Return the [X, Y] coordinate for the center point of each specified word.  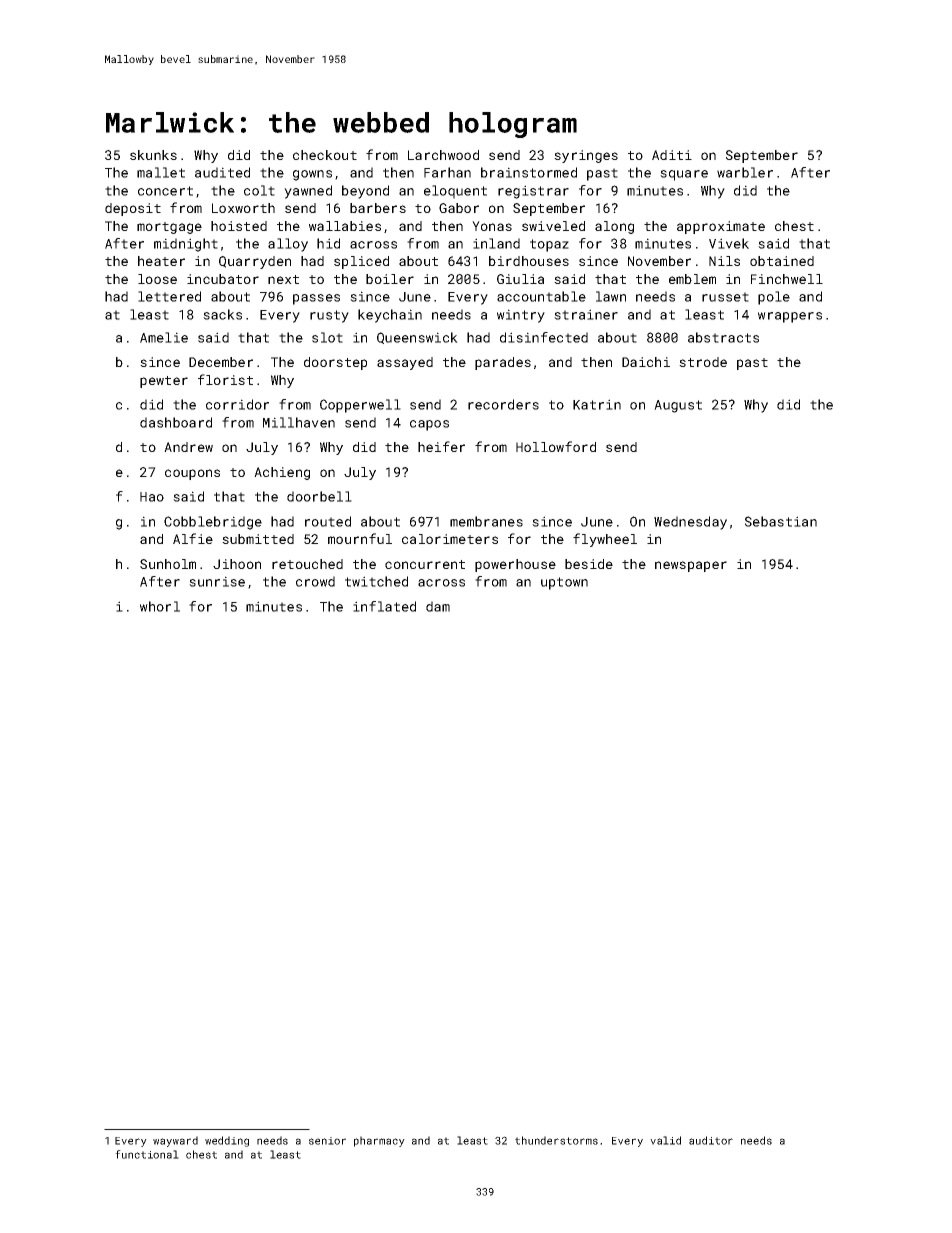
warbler [745, 172]
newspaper [691, 566]
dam [438, 606]
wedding [227, 1141]
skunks [153, 155]
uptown [564, 583]
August [678, 406]
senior [327, 1141]
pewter [164, 382]
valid [665, 1140]
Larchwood [443, 155]
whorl [160, 606]
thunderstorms [556, 1140]
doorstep [335, 363]
